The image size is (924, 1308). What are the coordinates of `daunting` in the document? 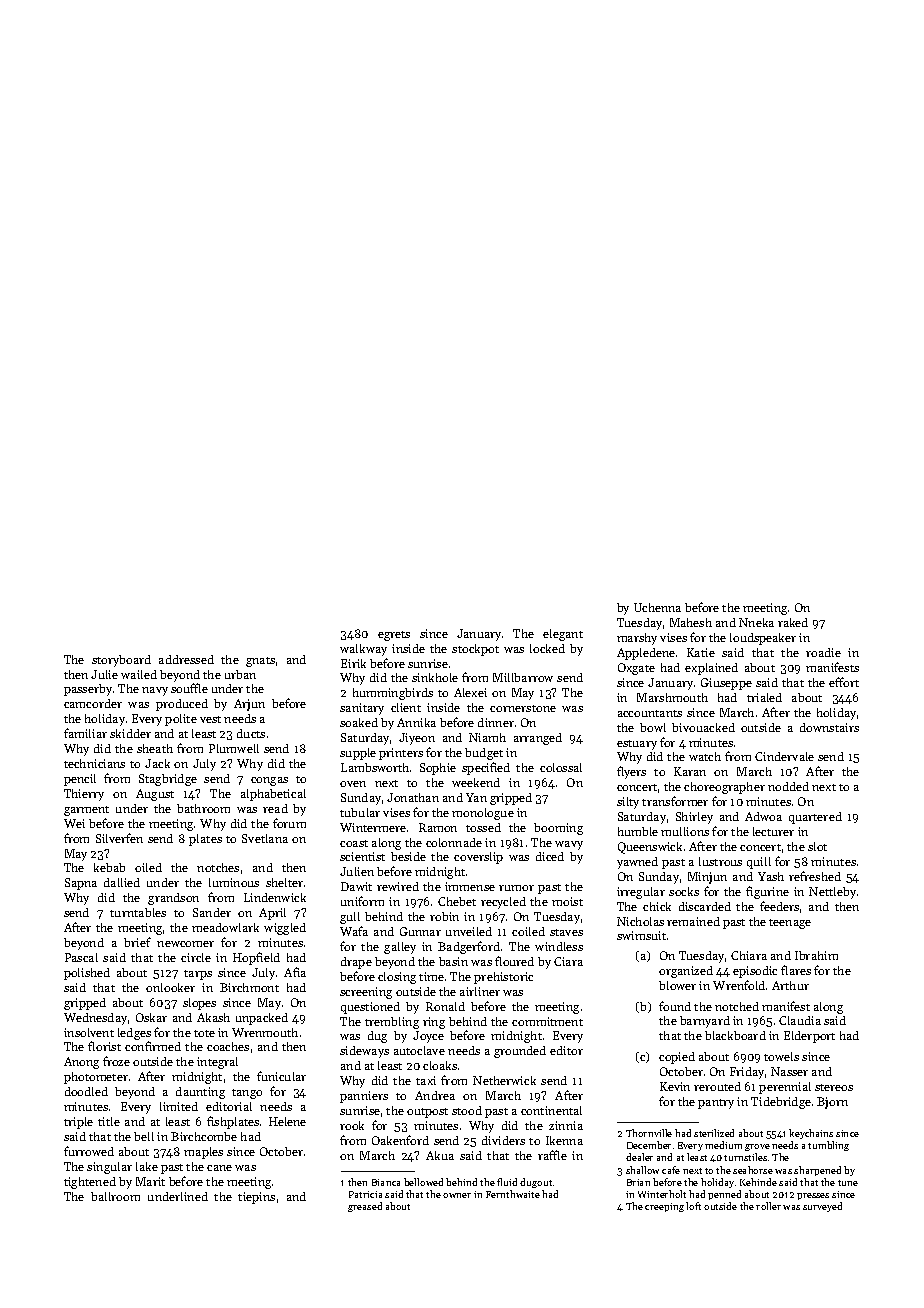 It's located at (200, 1093).
